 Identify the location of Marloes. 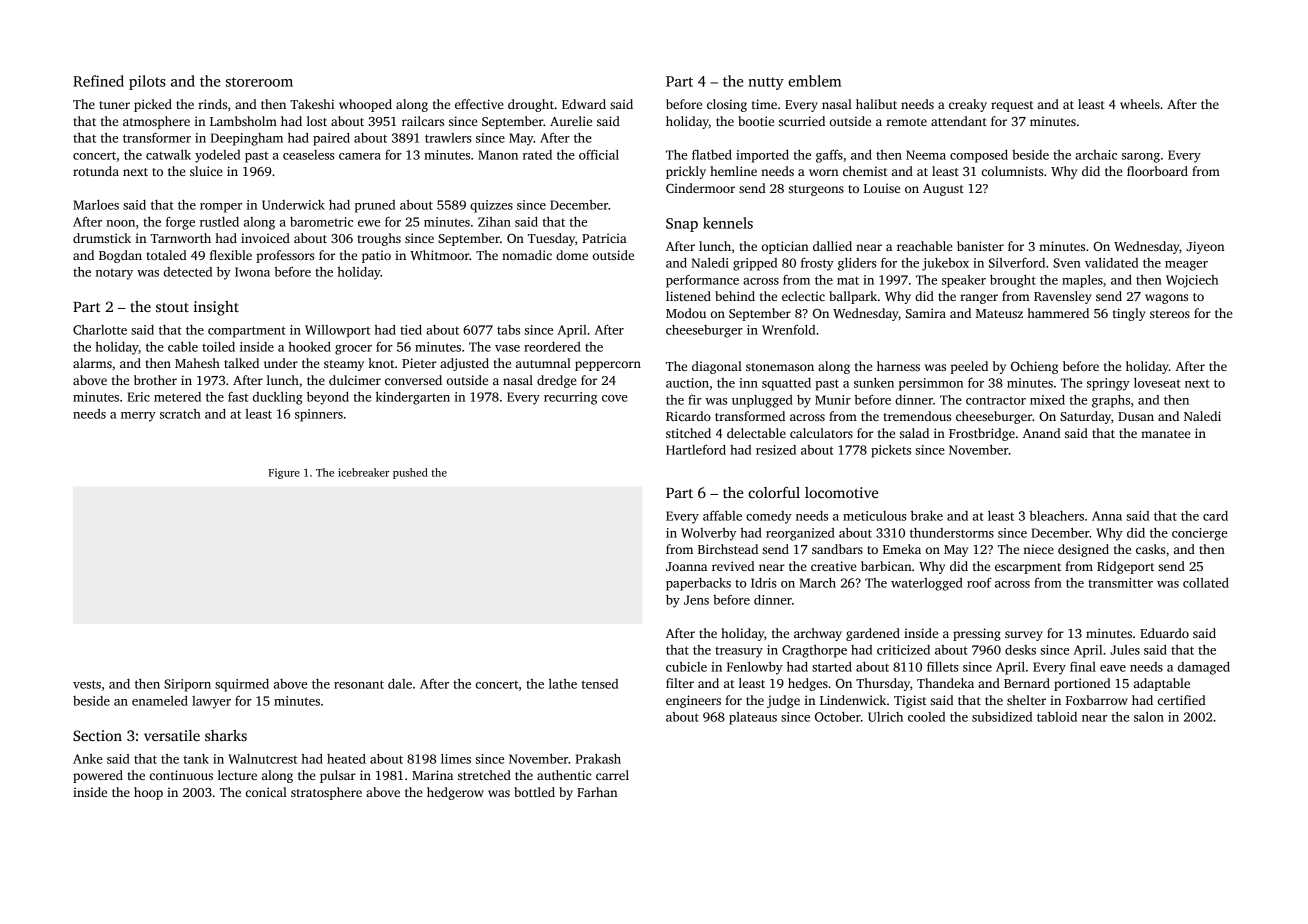
(96, 205).
